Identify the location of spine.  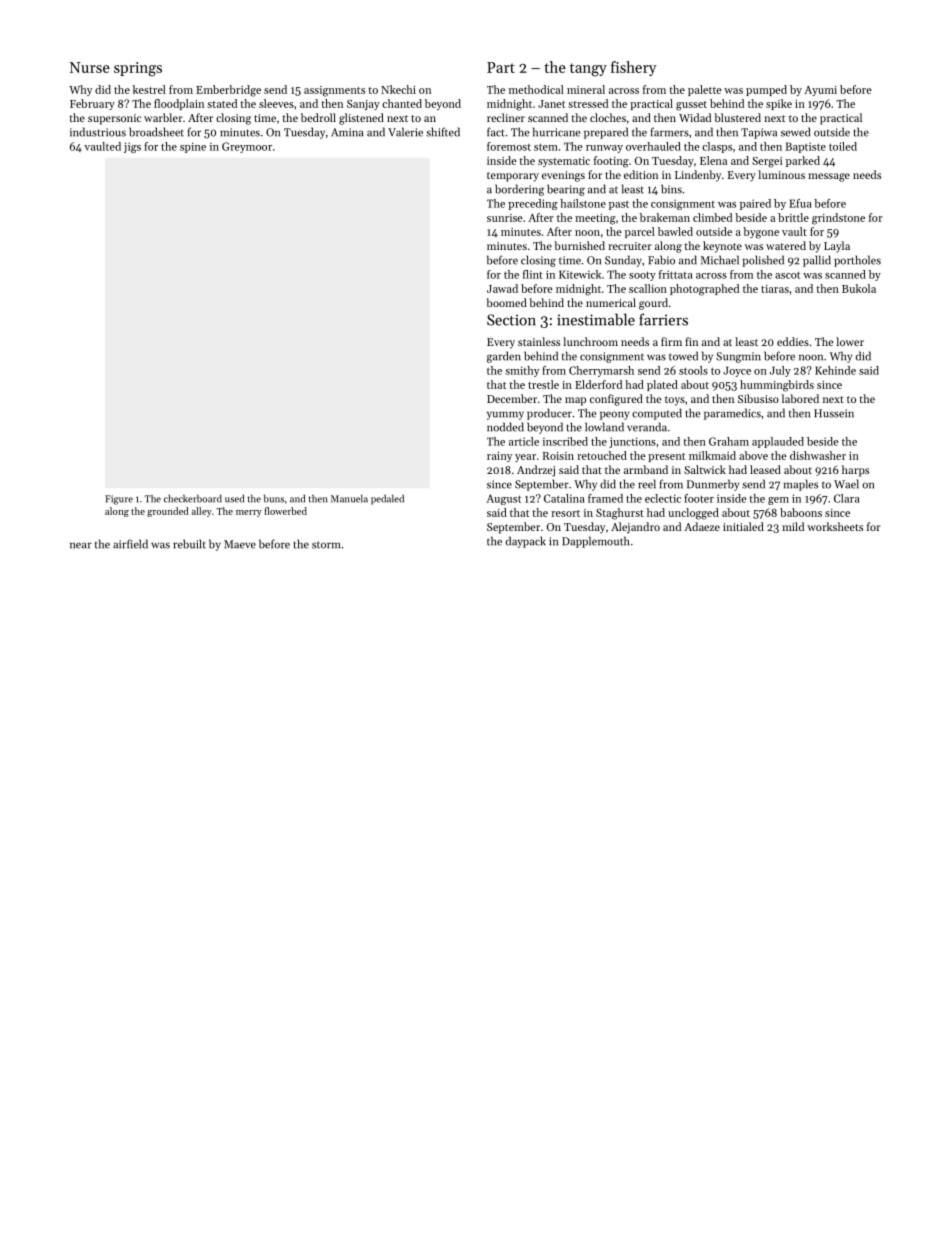
(193, 147).
